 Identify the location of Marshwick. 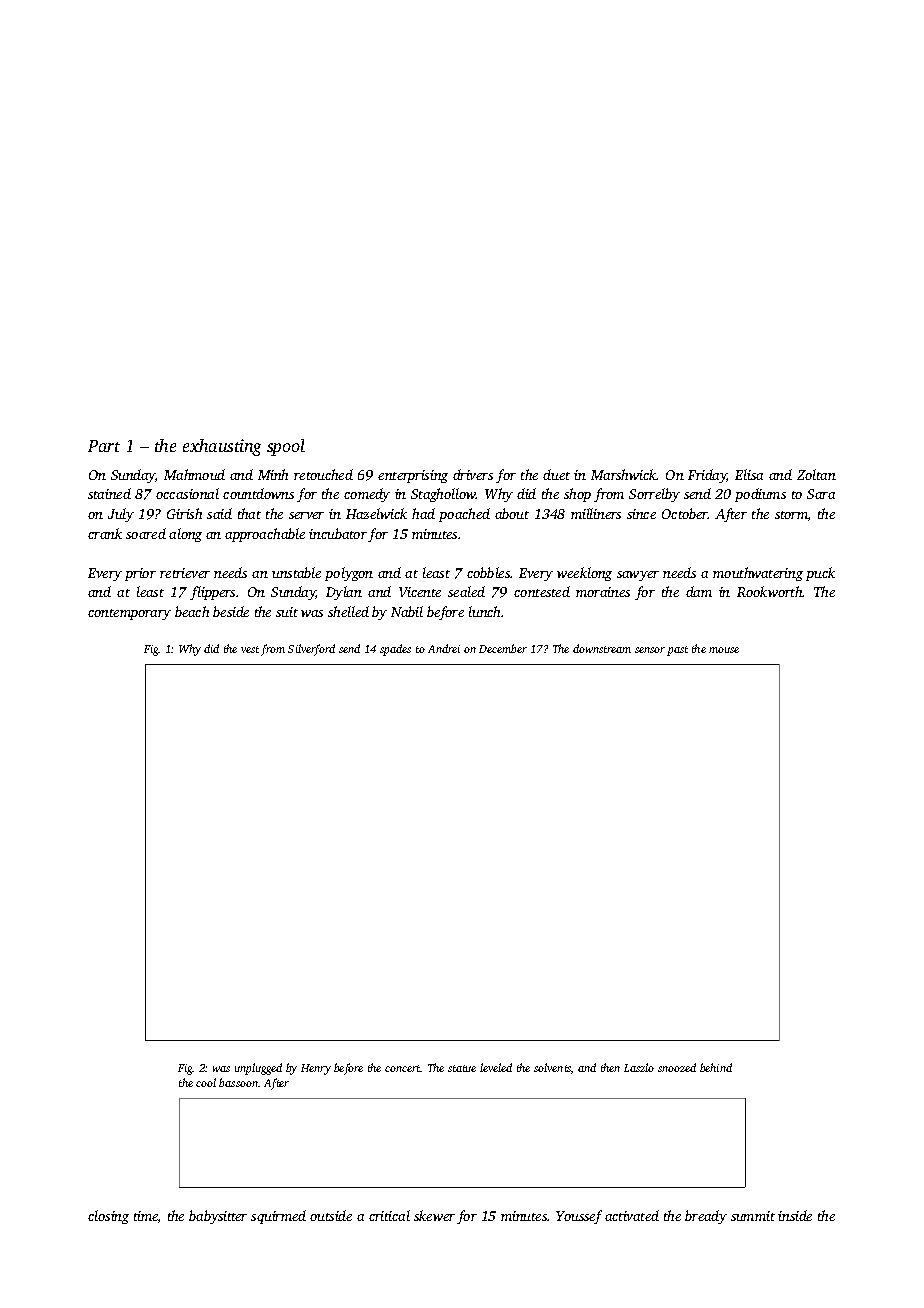
(624, 474).
